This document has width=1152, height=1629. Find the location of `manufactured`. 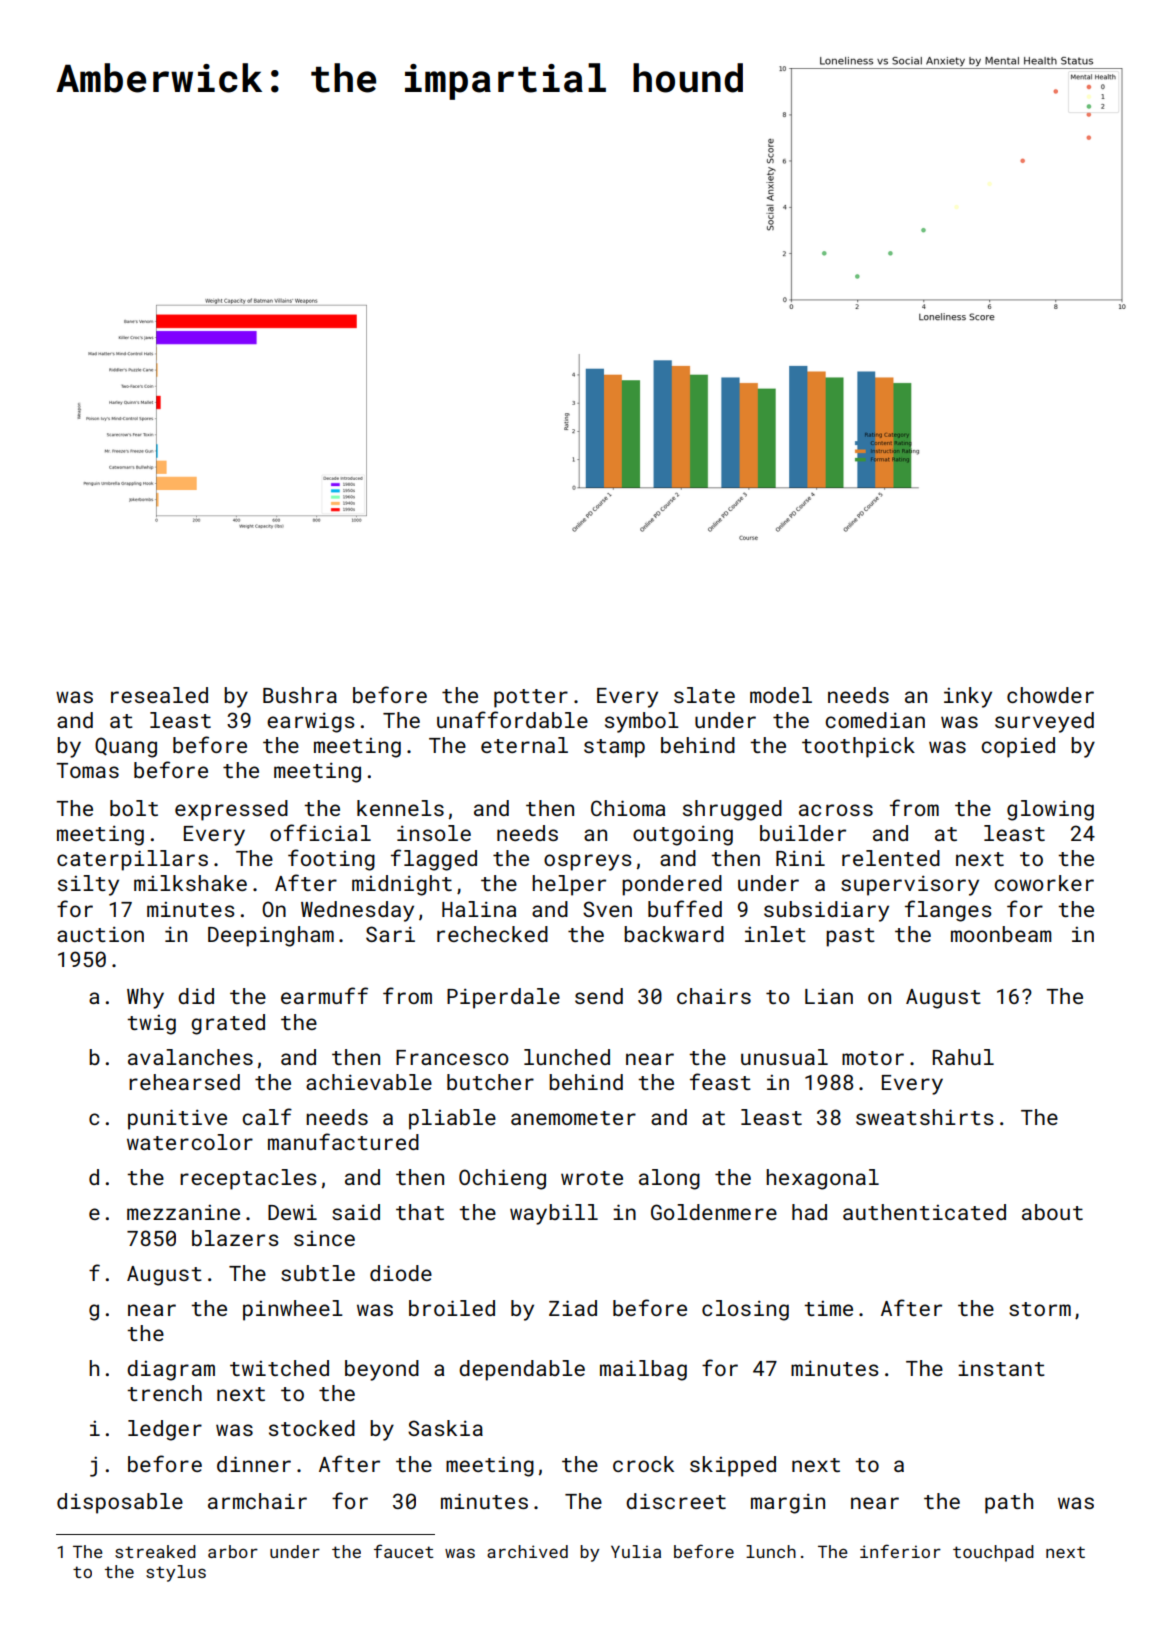

manufactured is located at coordinates (343, 1141).
